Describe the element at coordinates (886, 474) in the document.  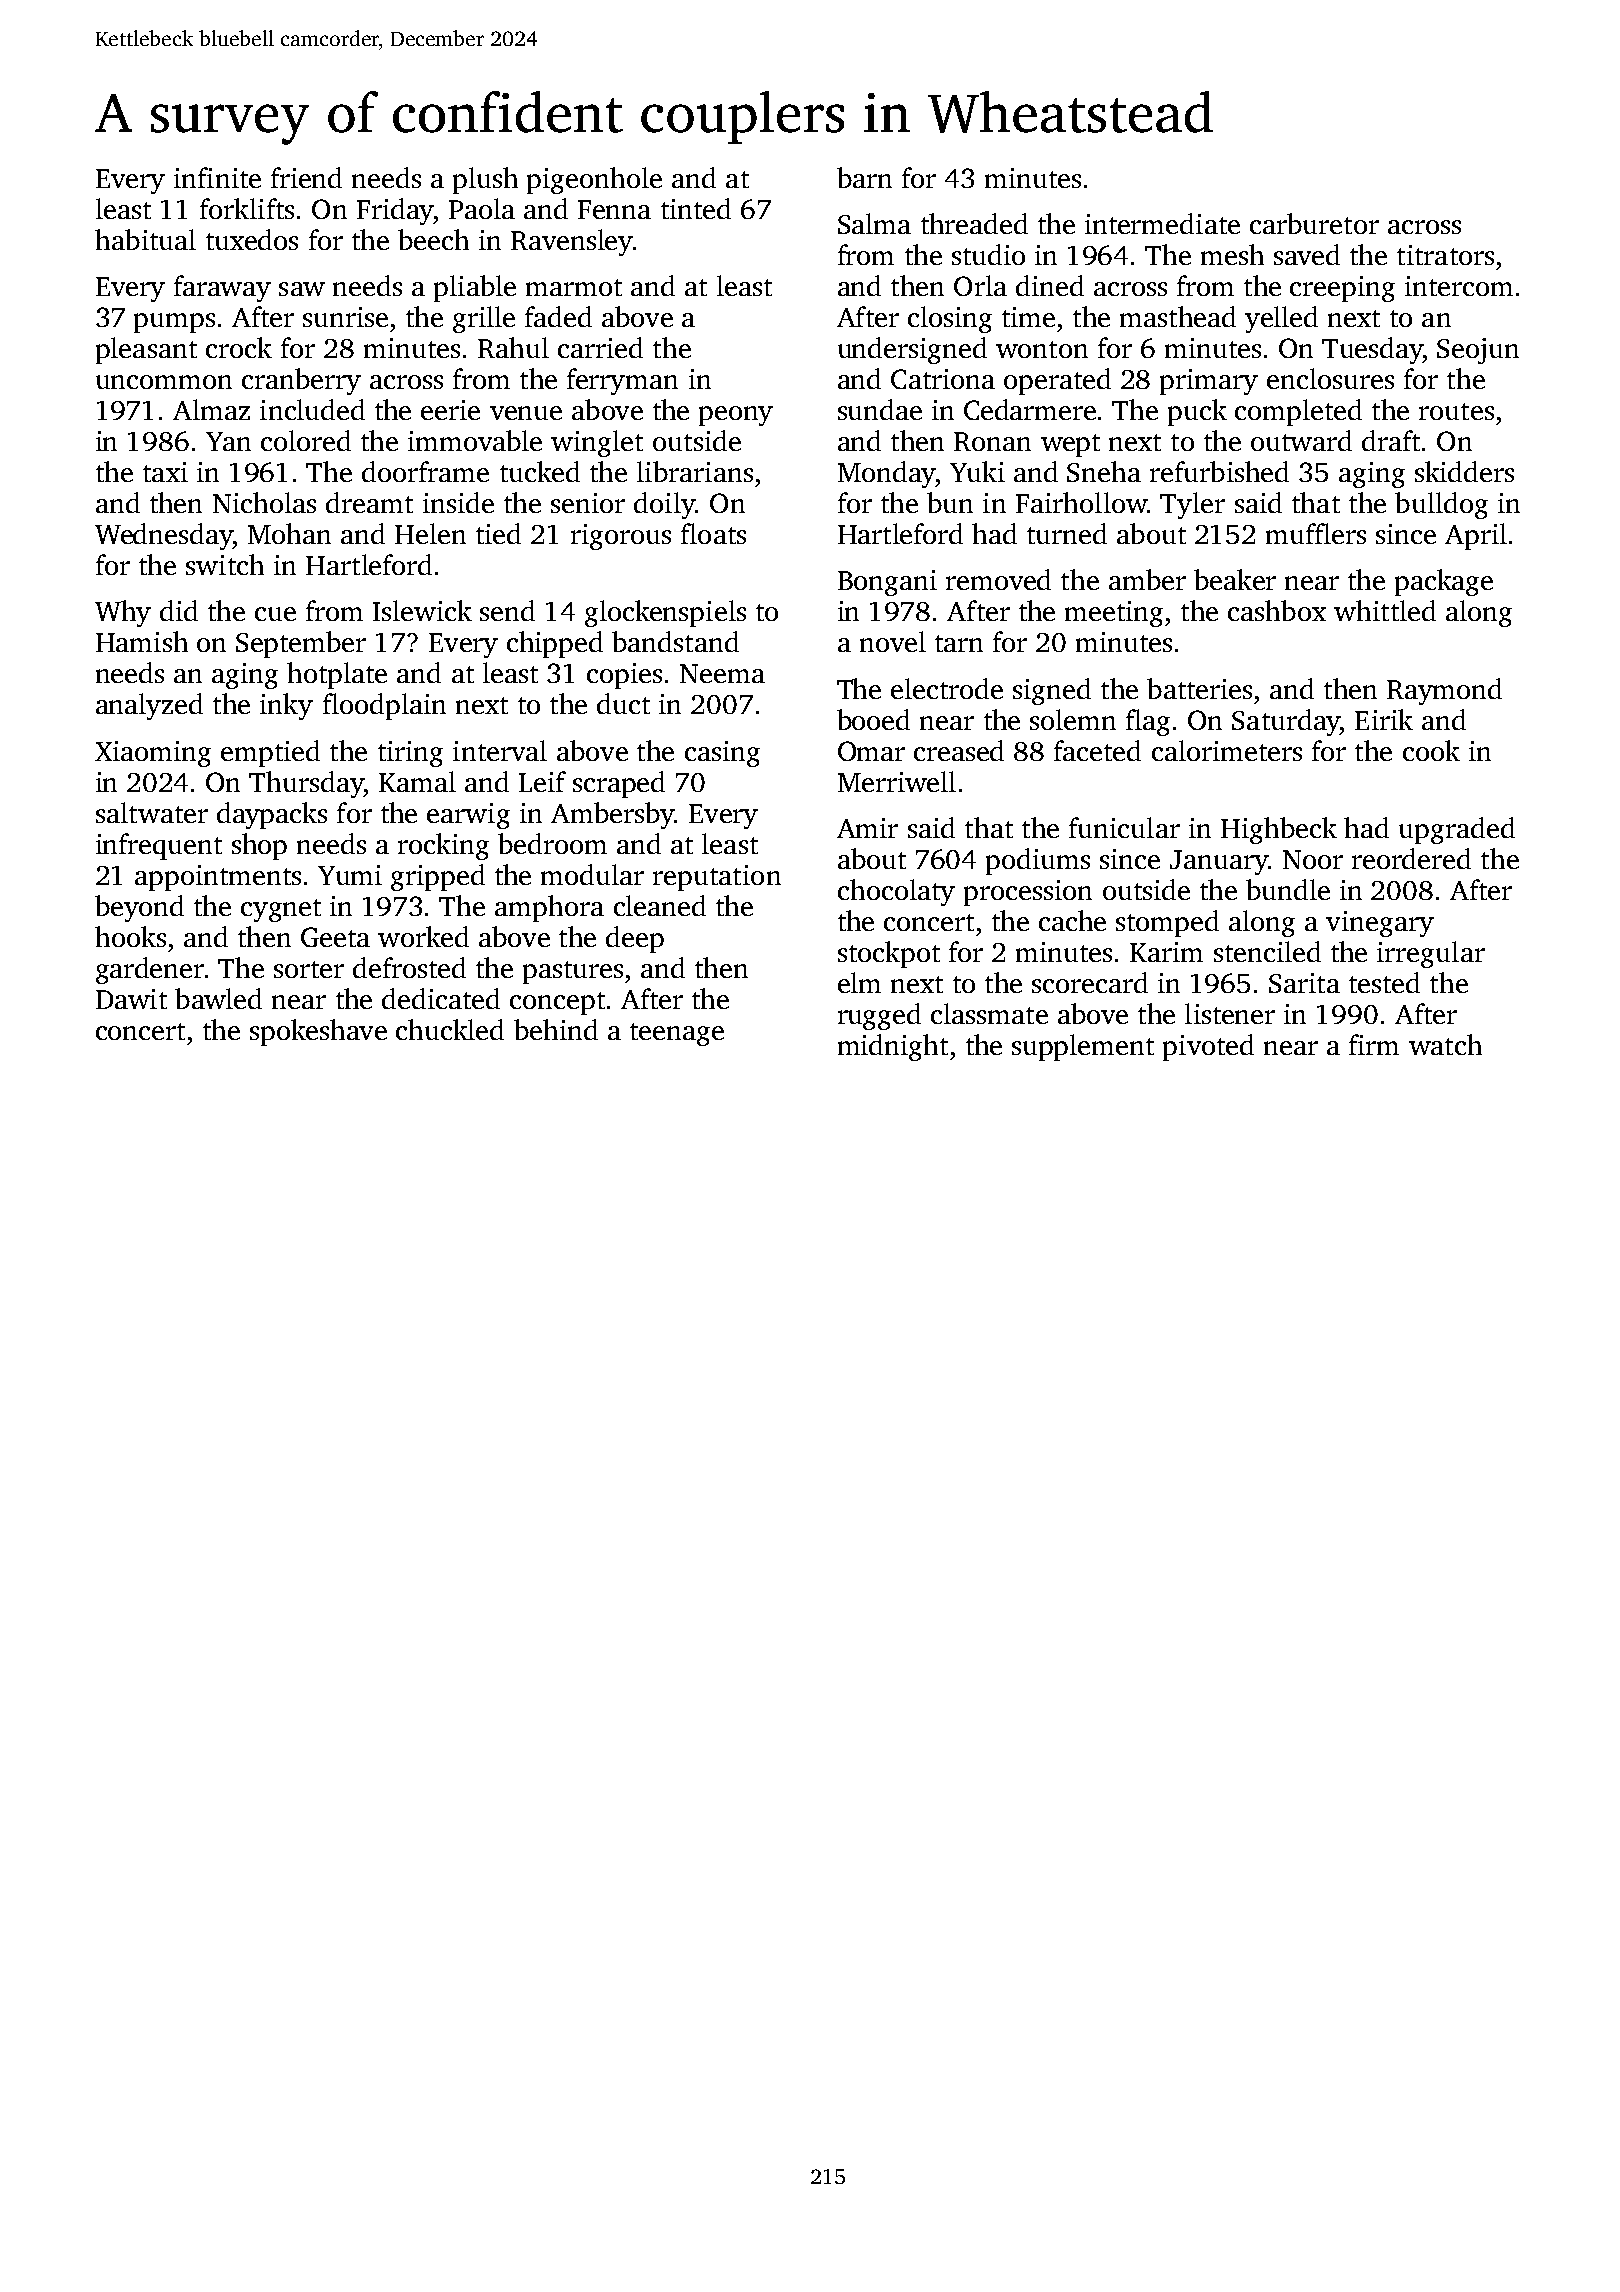
I see `Monday` at that location.
